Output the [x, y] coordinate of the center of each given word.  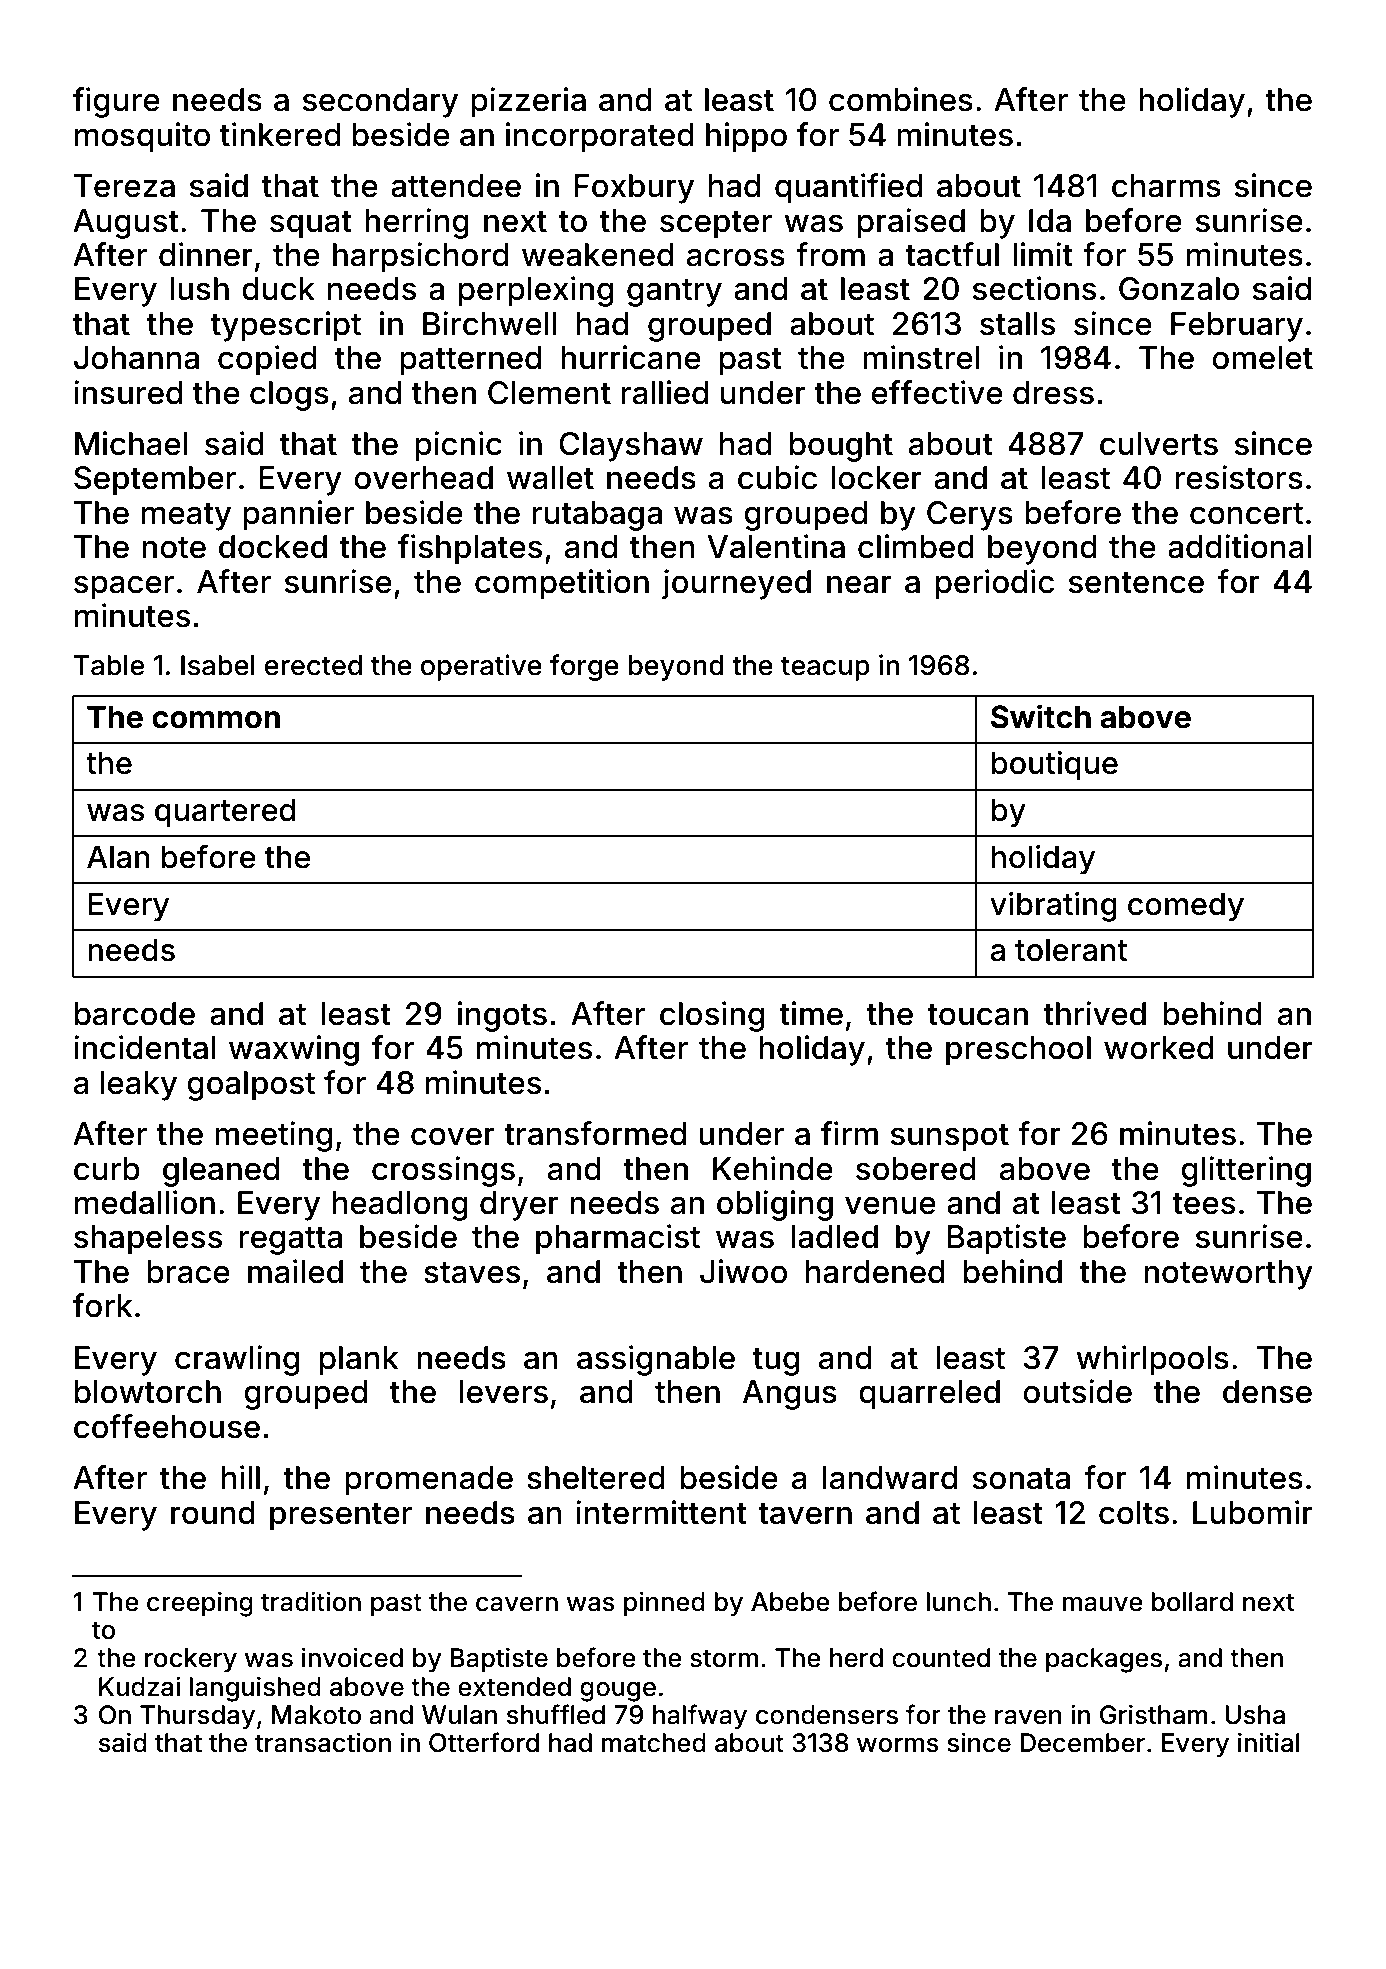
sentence [1136, 583]
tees [1203, 1204]
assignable [656, 1360]
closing [712, 1016]
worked [1158, 1048]
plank [359, 1361]
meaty [186, 517]
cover [453, 1136]
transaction [323, 1742]
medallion [145, 1202]
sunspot [950, 1138]
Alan [118, 857]
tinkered [280, 134]
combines [901, 99]
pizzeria [528, 102]
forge [584, 667]
